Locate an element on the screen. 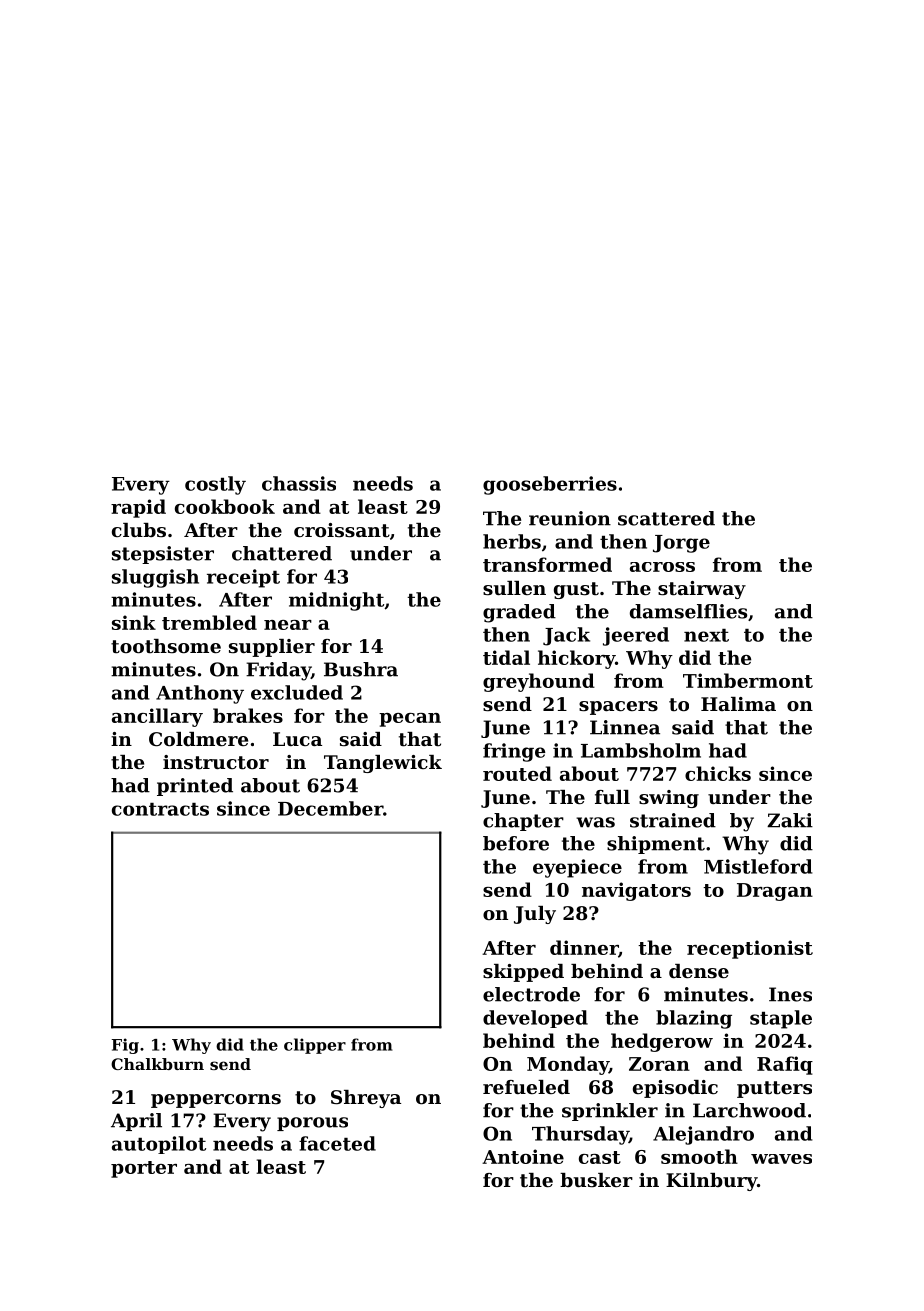  chassis is located at coordinates (299, 483).
